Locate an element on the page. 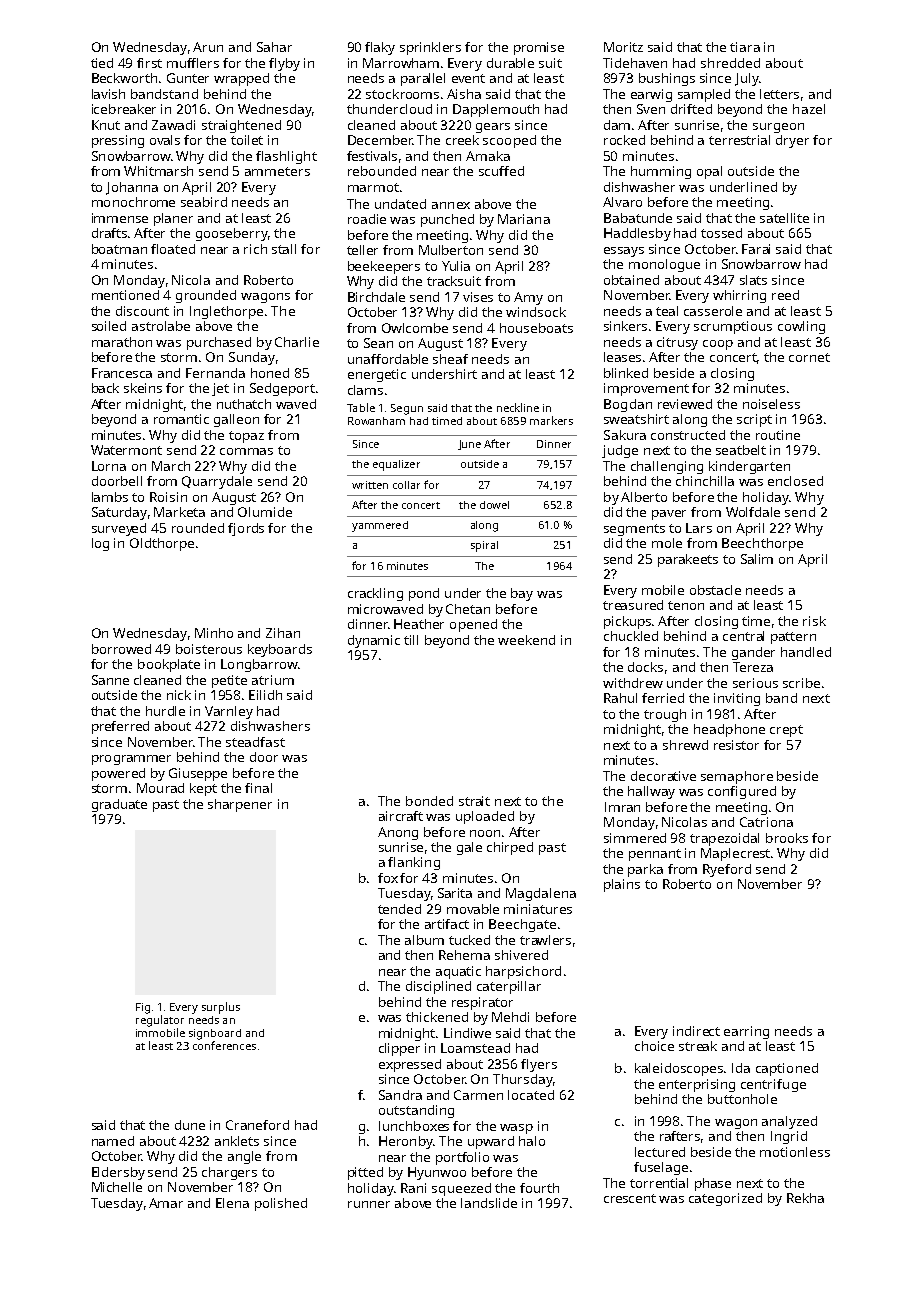  straightened is located at coordinates (241, 126).
